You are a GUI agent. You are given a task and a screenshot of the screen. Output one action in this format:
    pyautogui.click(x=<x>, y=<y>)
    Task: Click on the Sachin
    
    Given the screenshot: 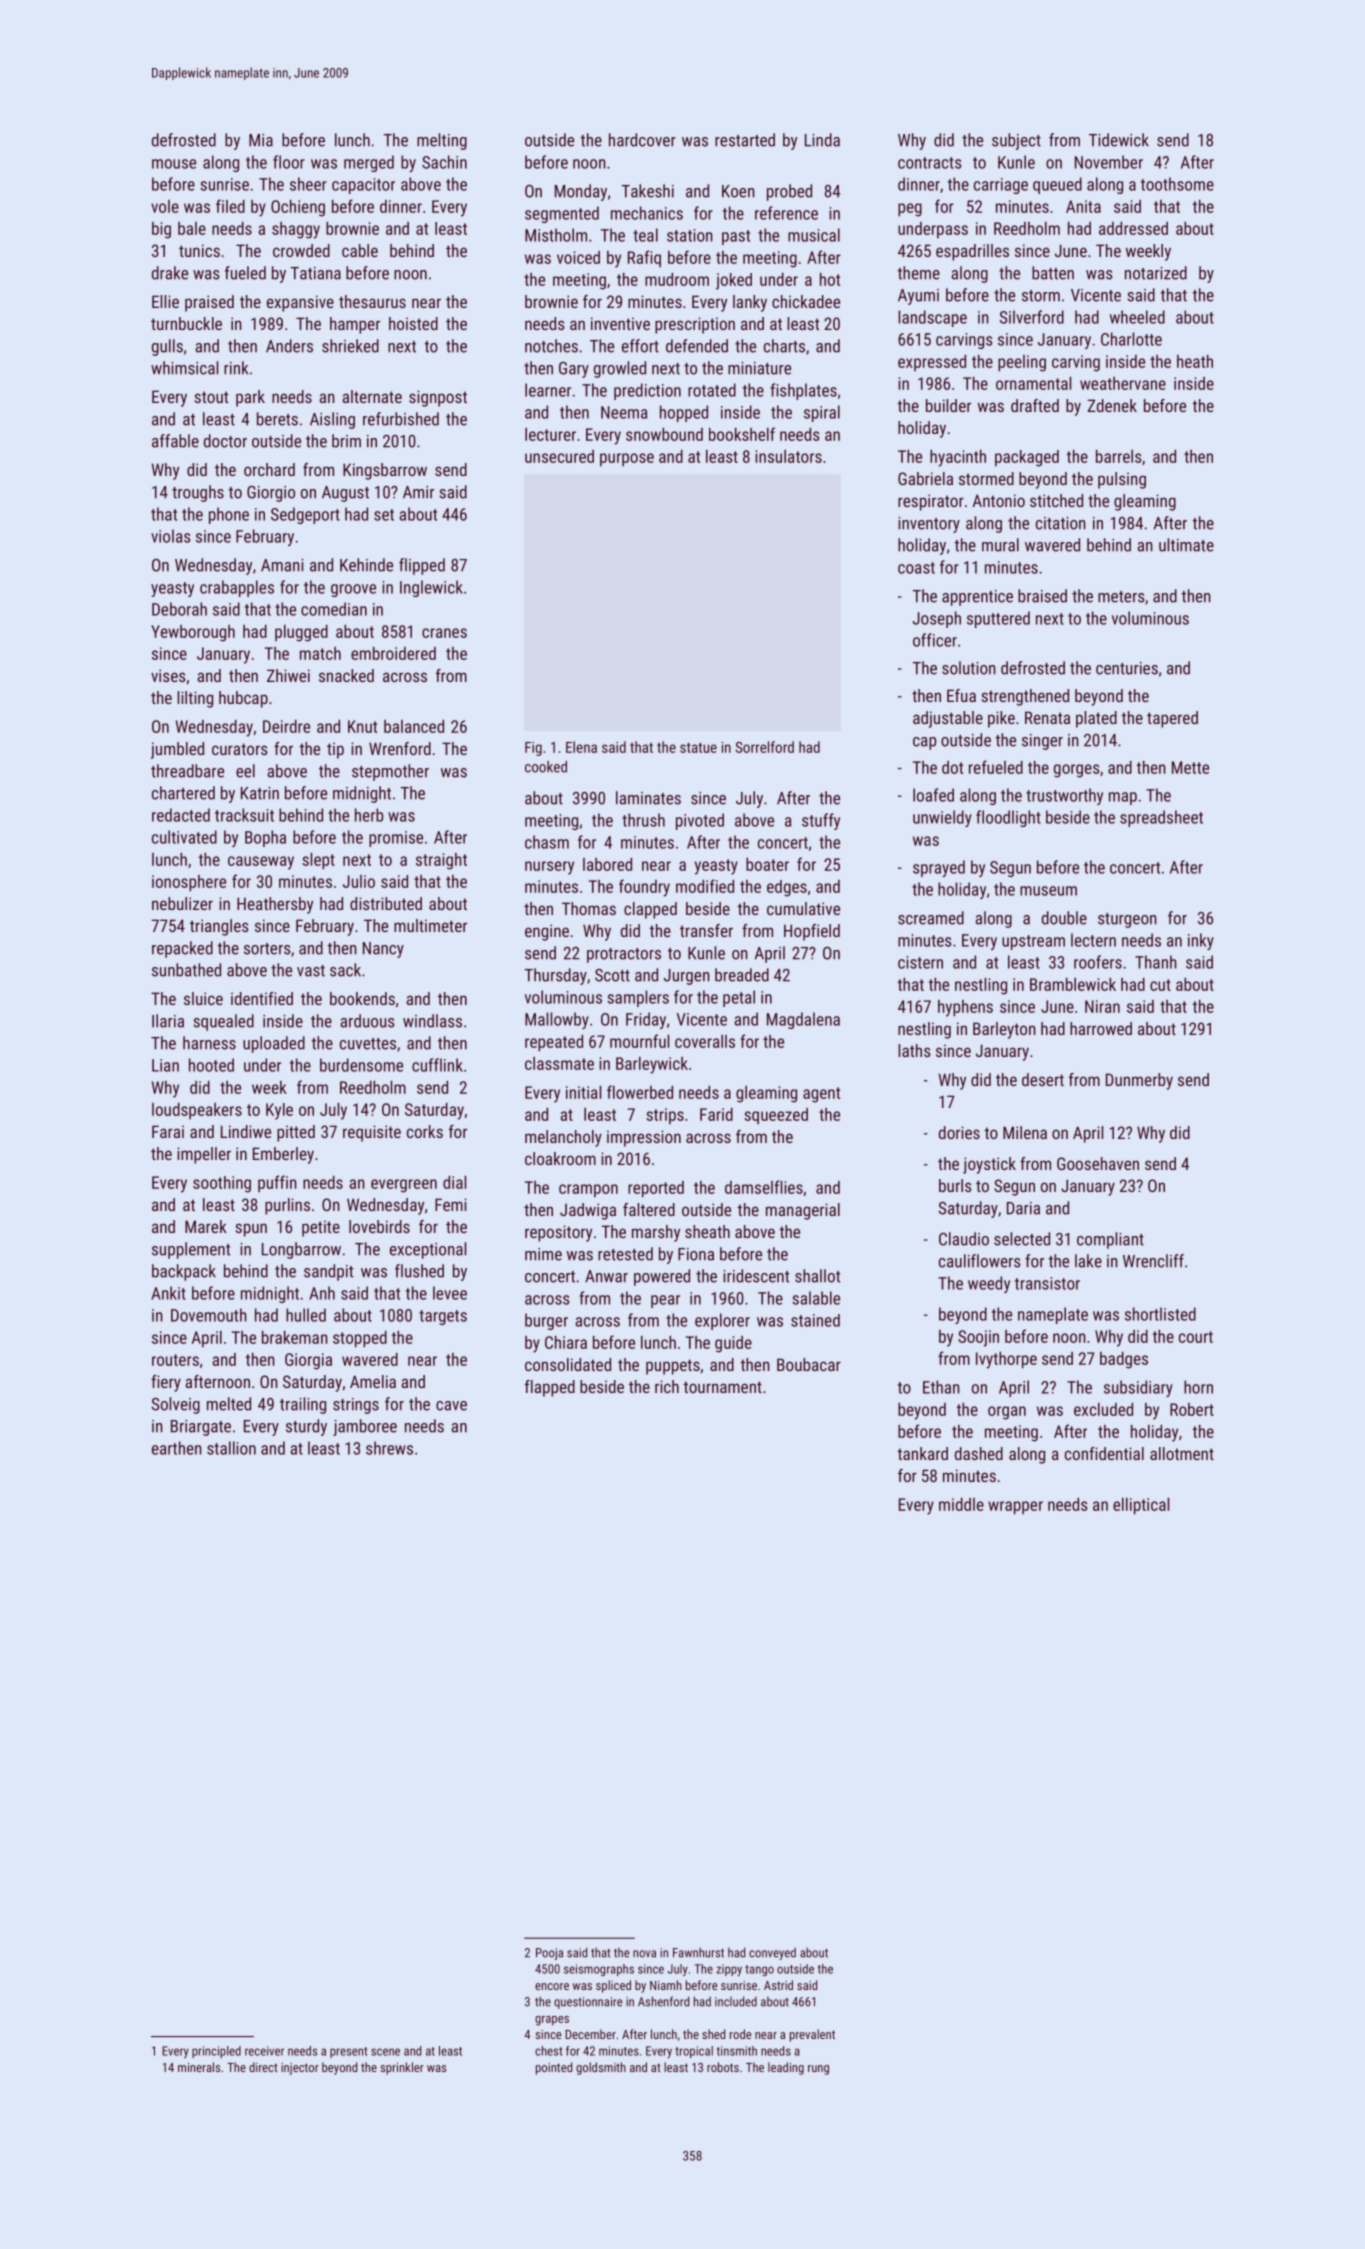 What is the action you would take?
    pyautogui.click(x=444, y=162)
